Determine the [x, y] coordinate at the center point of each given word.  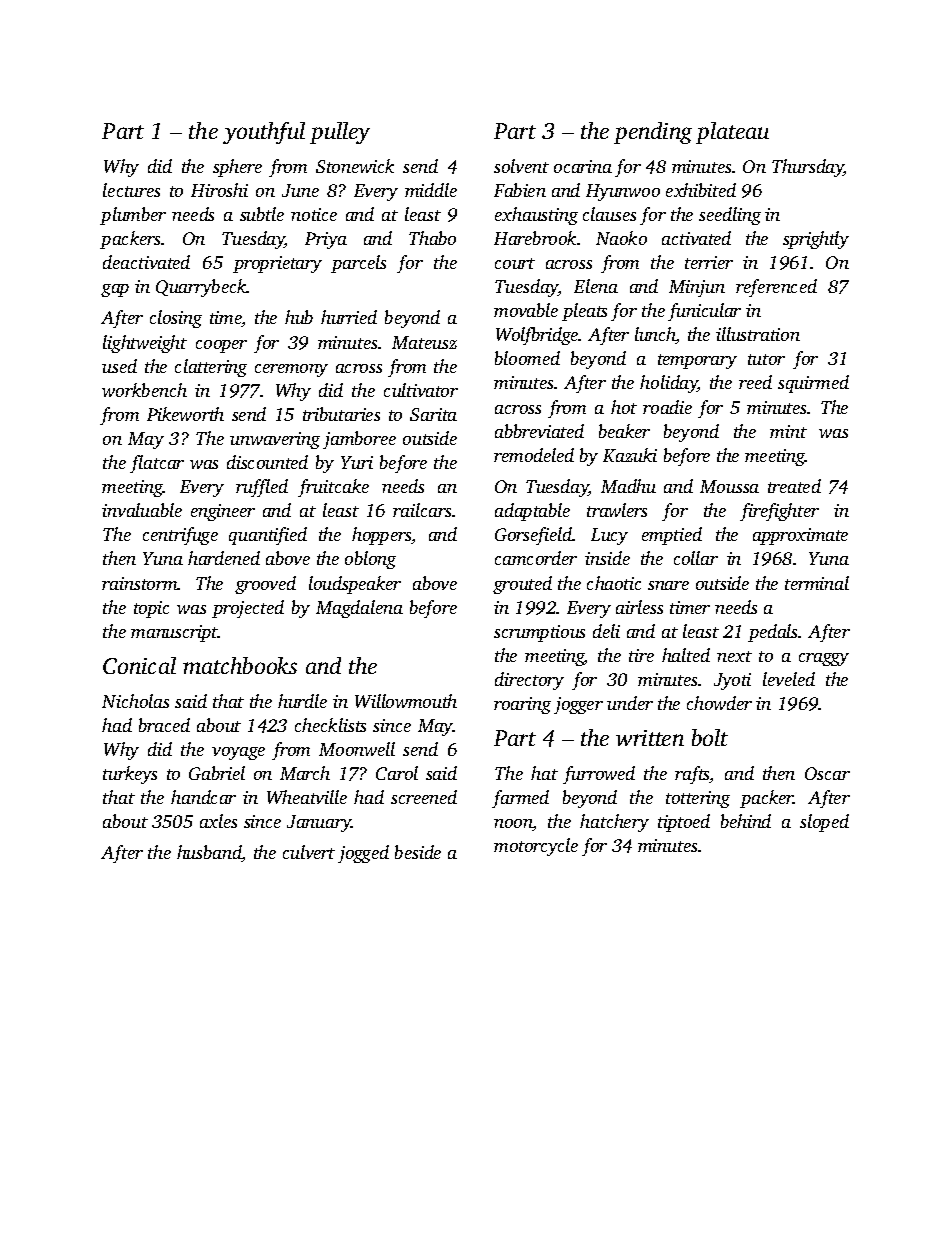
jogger [578, 705]
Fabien [520, 190]
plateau [732, 133]
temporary [697, 361]
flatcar [157, 464]
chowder [719, 703]
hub [299, 317]
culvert [309, 852]
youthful [264, 133]
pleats [584, 312]
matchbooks [240, 665]
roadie [667, 407]
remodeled [534, 455]
